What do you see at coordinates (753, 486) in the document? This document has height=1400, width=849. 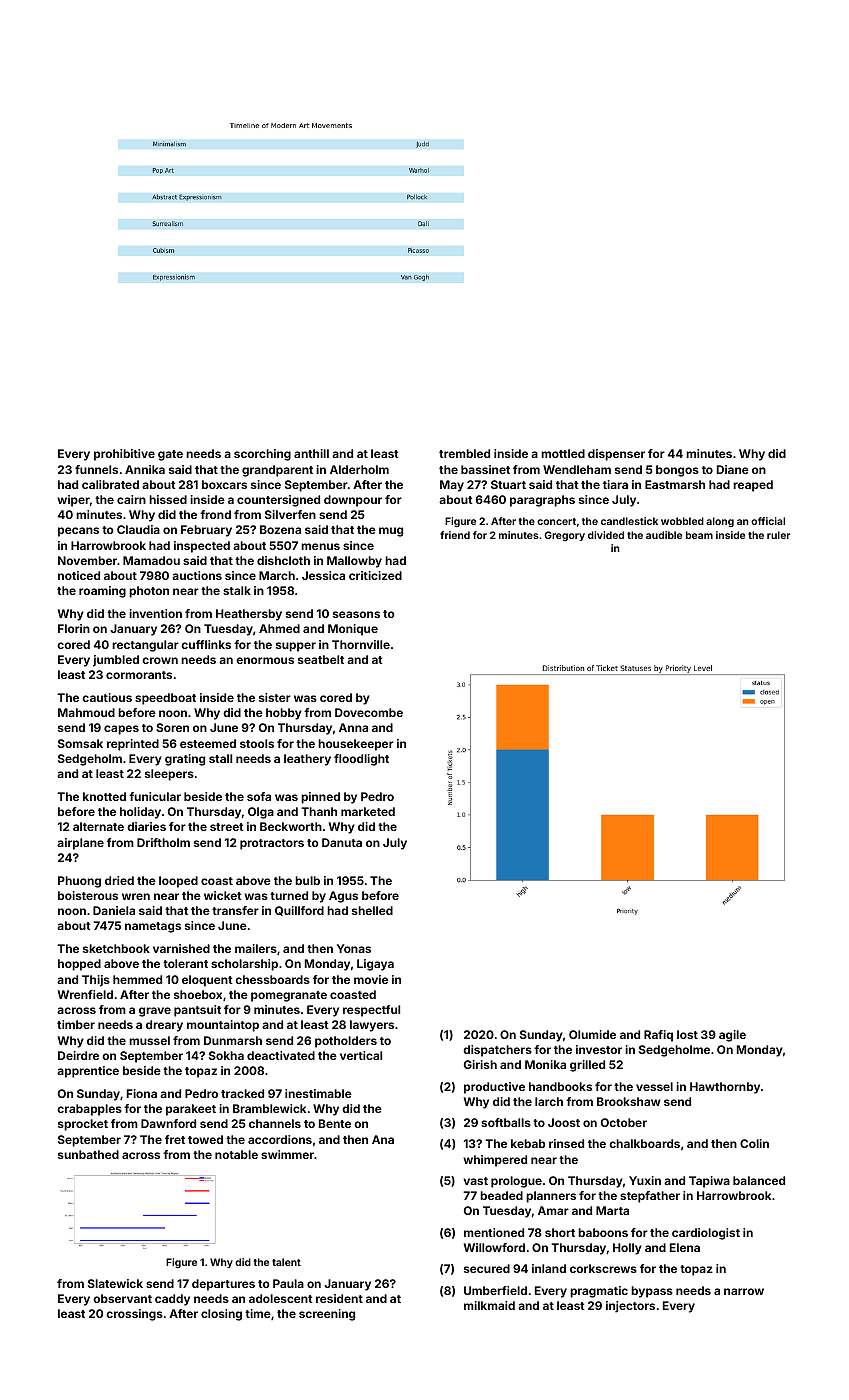 I see `reaped` at bounding box center [753, 486].
